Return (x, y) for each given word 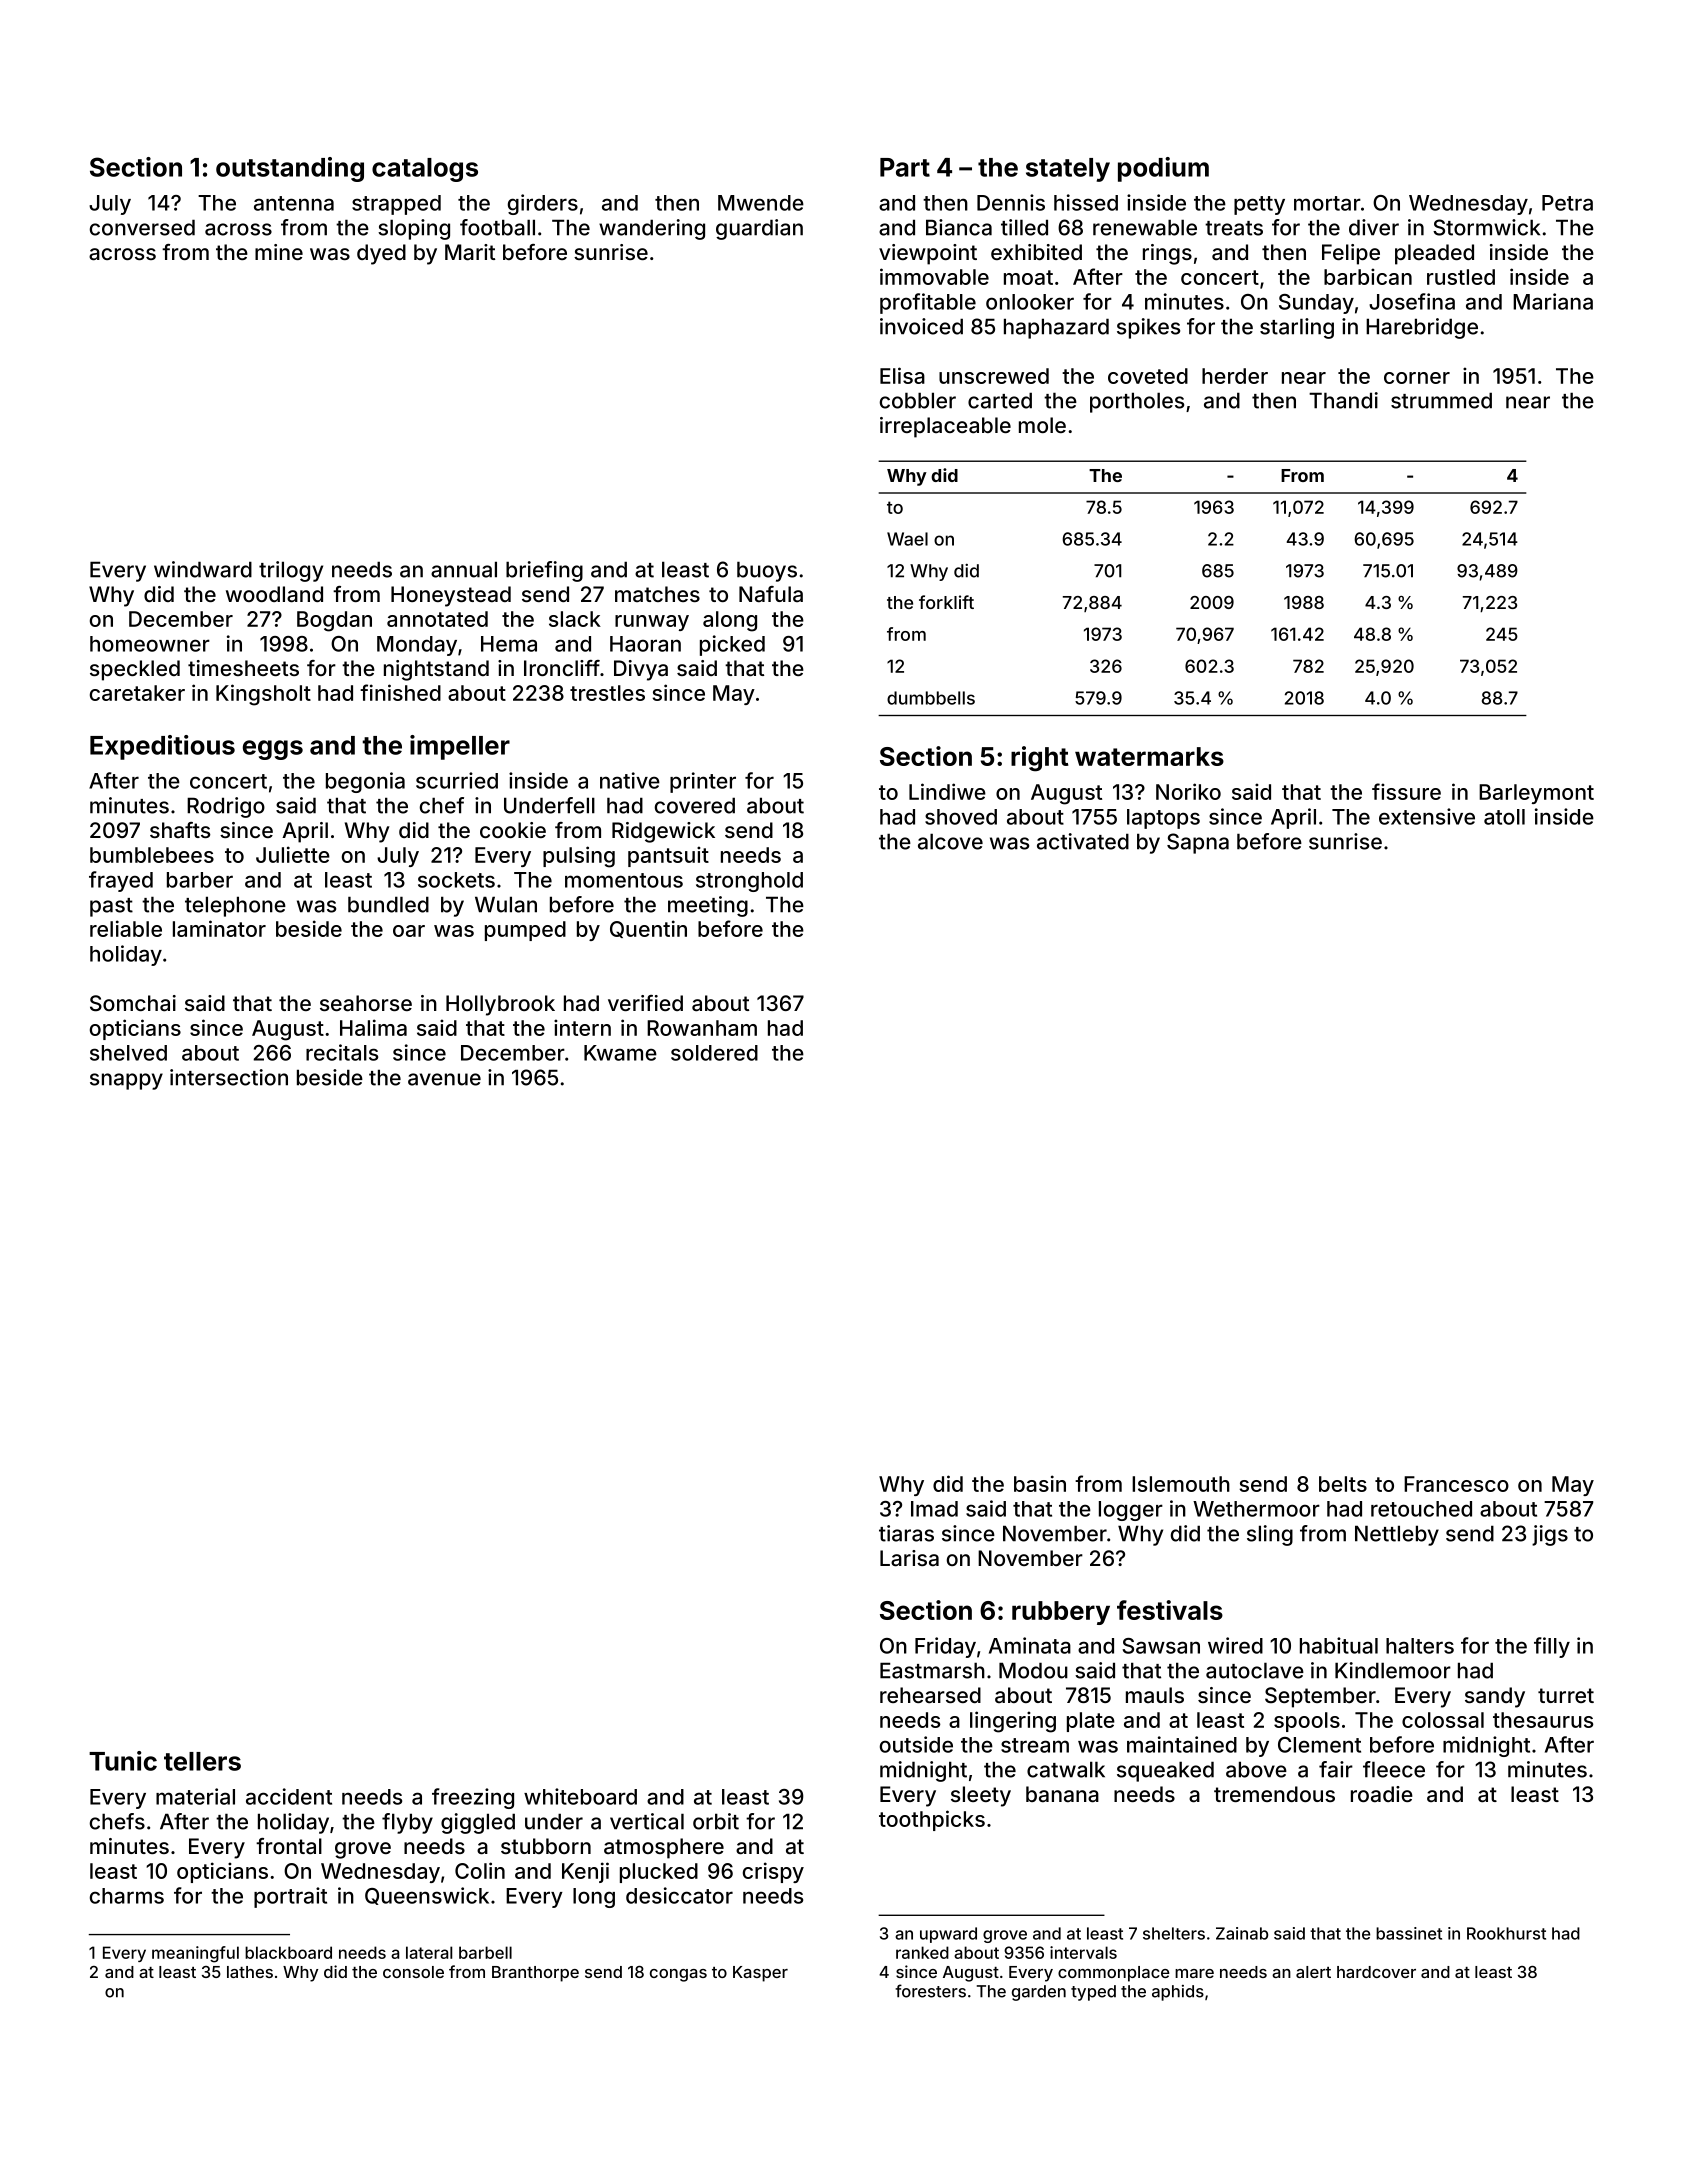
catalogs (425, 170)
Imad (934, 1509)
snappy (126, 1081)
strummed (1441, 400)
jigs (1550, 1535)
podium (1163, 169)
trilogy (291, 571)
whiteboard (580, 1796)
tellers (202, 1761)
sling (1270, 1535)
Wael (907, 539)
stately (1068, 170)
